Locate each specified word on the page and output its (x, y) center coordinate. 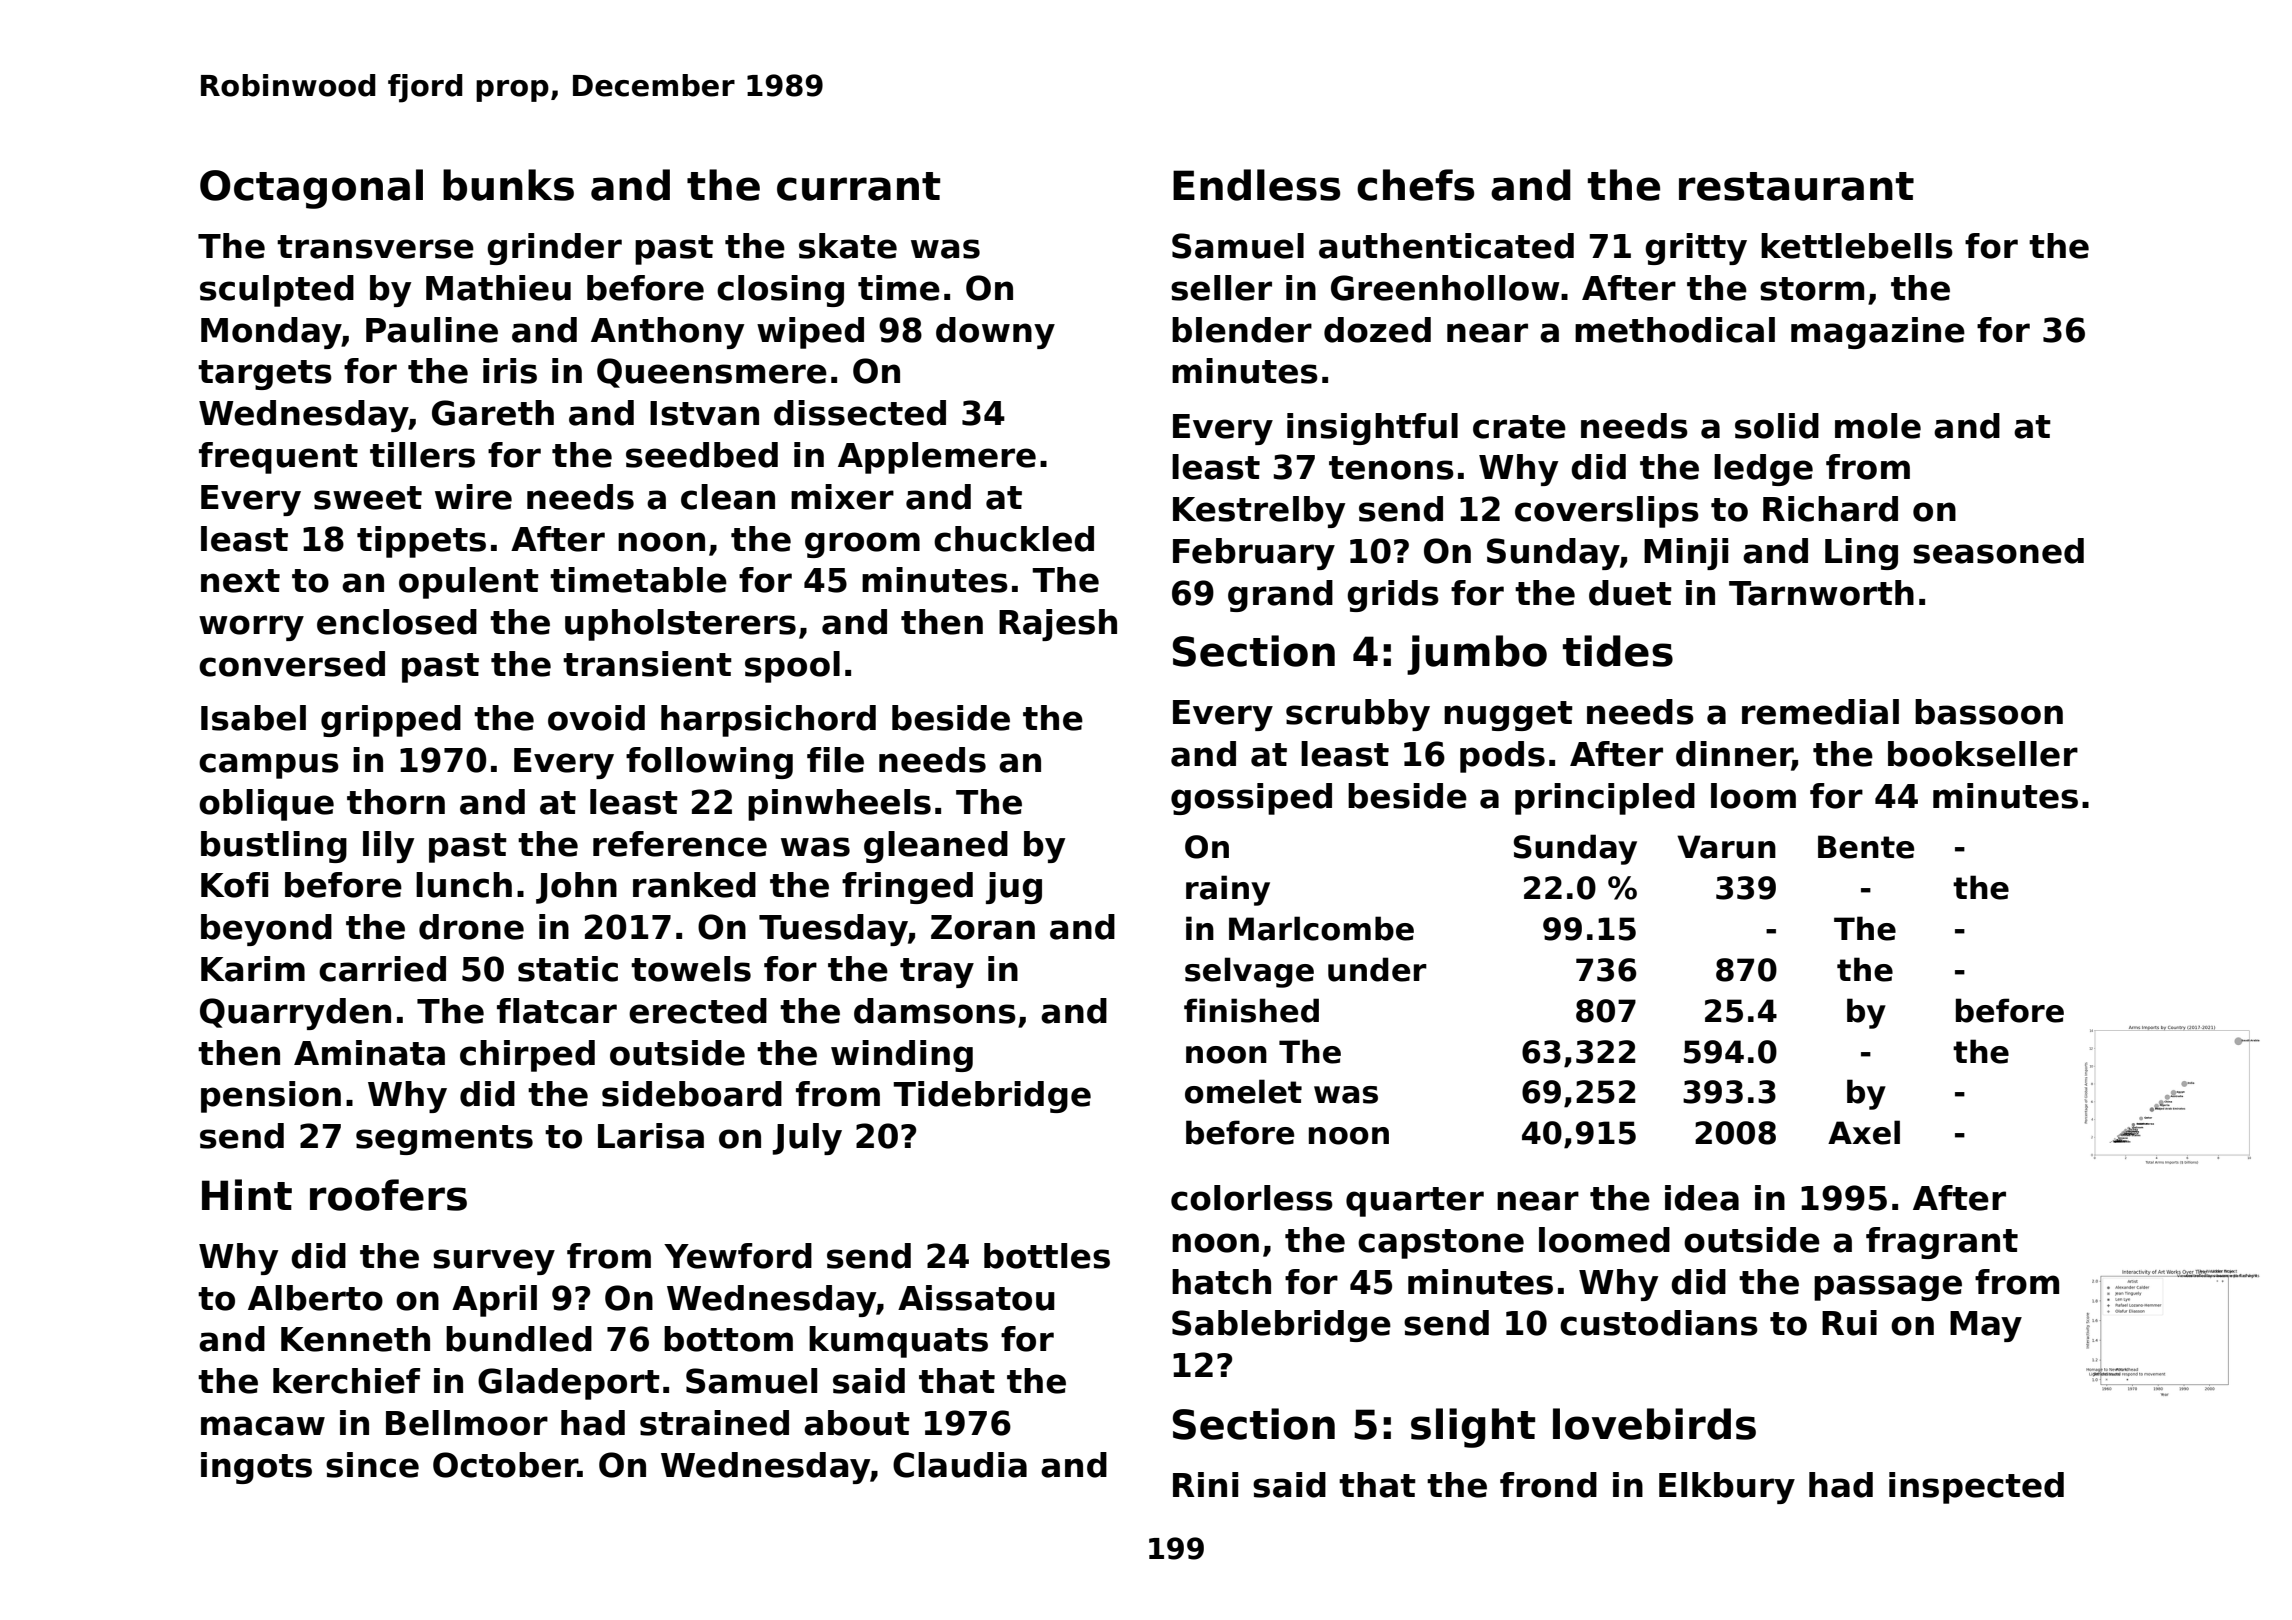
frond (1548, 1485)
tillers (422, 455)
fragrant (1942, 1243)
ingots (256, 1468)
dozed (1377, 330)
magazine (1878, 333)
